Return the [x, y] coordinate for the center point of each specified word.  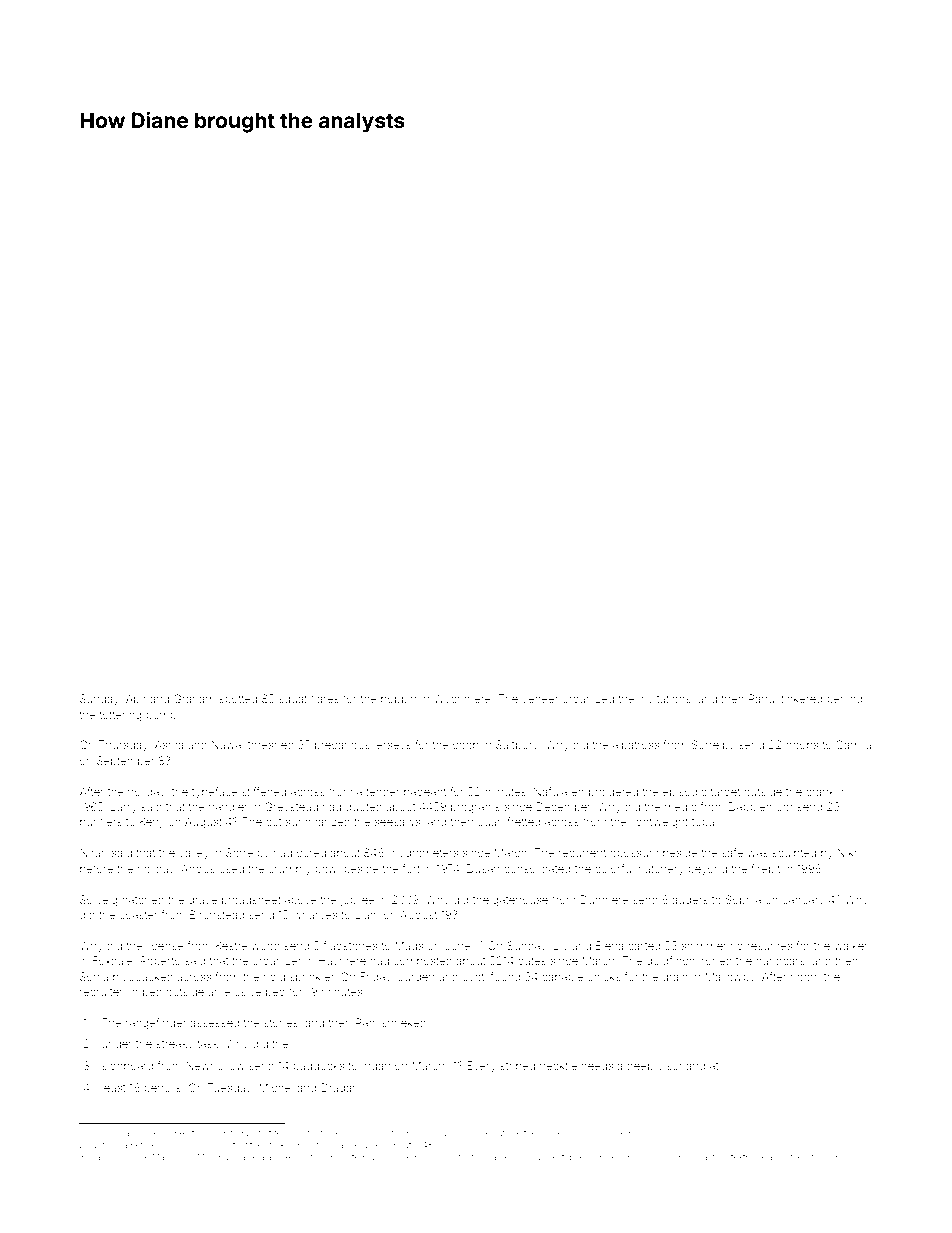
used [231, 869]
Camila [853, 744]
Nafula [550, 791]
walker [851, 946]
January [804, 901]
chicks [604, 976]
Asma [169, 744]
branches [106, 1157]
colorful [614, 868]
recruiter [101, 991]
